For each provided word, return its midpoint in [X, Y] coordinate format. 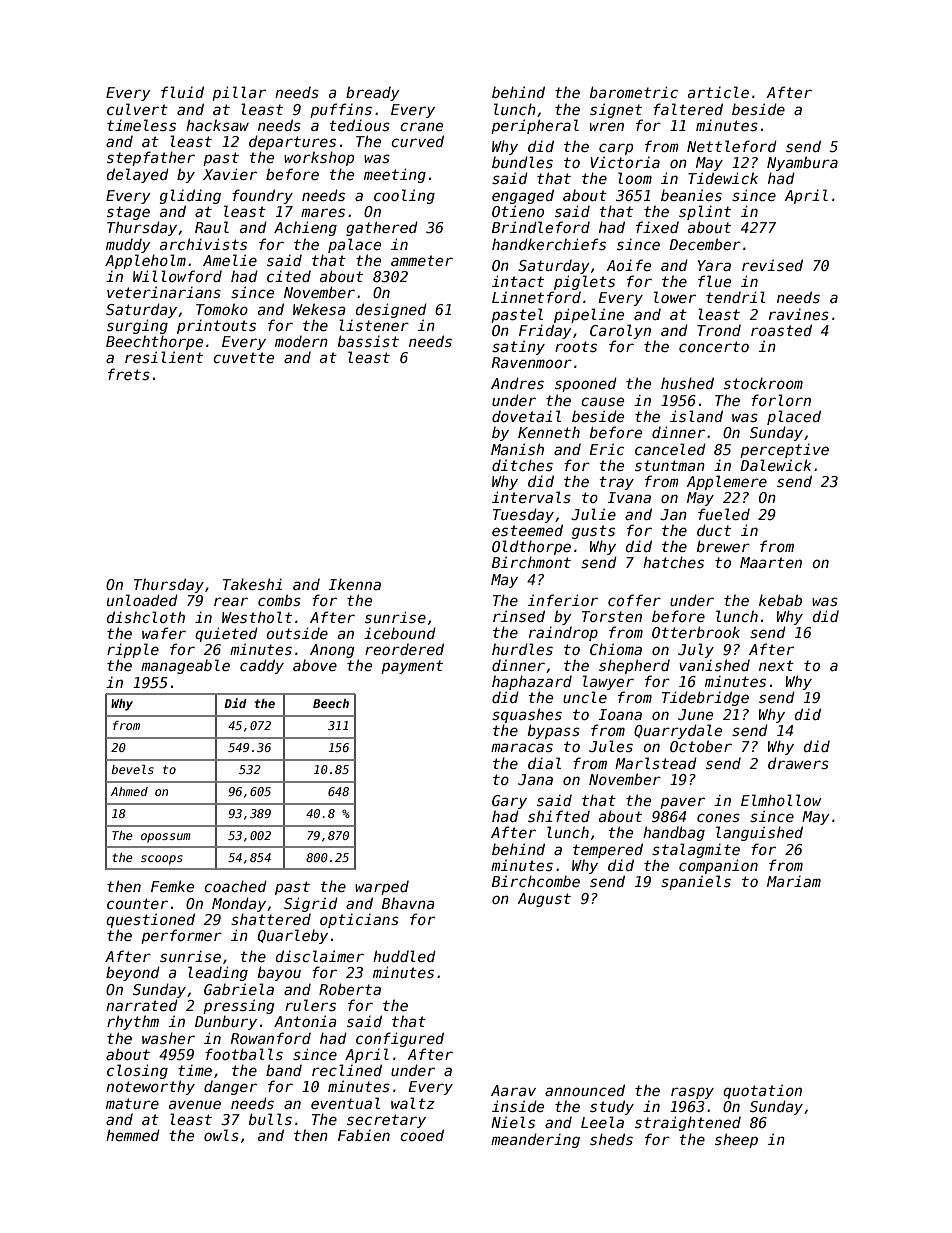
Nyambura [802, 163]
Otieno [518, 211]
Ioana [620, 714]
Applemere [726, 482]
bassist [368, 341]
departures [292, 142]
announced [585, 1090]
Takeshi [252, 584]
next [776, 665]
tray [616, 483]
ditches [522, 465]
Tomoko [222, 309]
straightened [688, 1123]
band [284, 1070]
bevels [132, 769]
